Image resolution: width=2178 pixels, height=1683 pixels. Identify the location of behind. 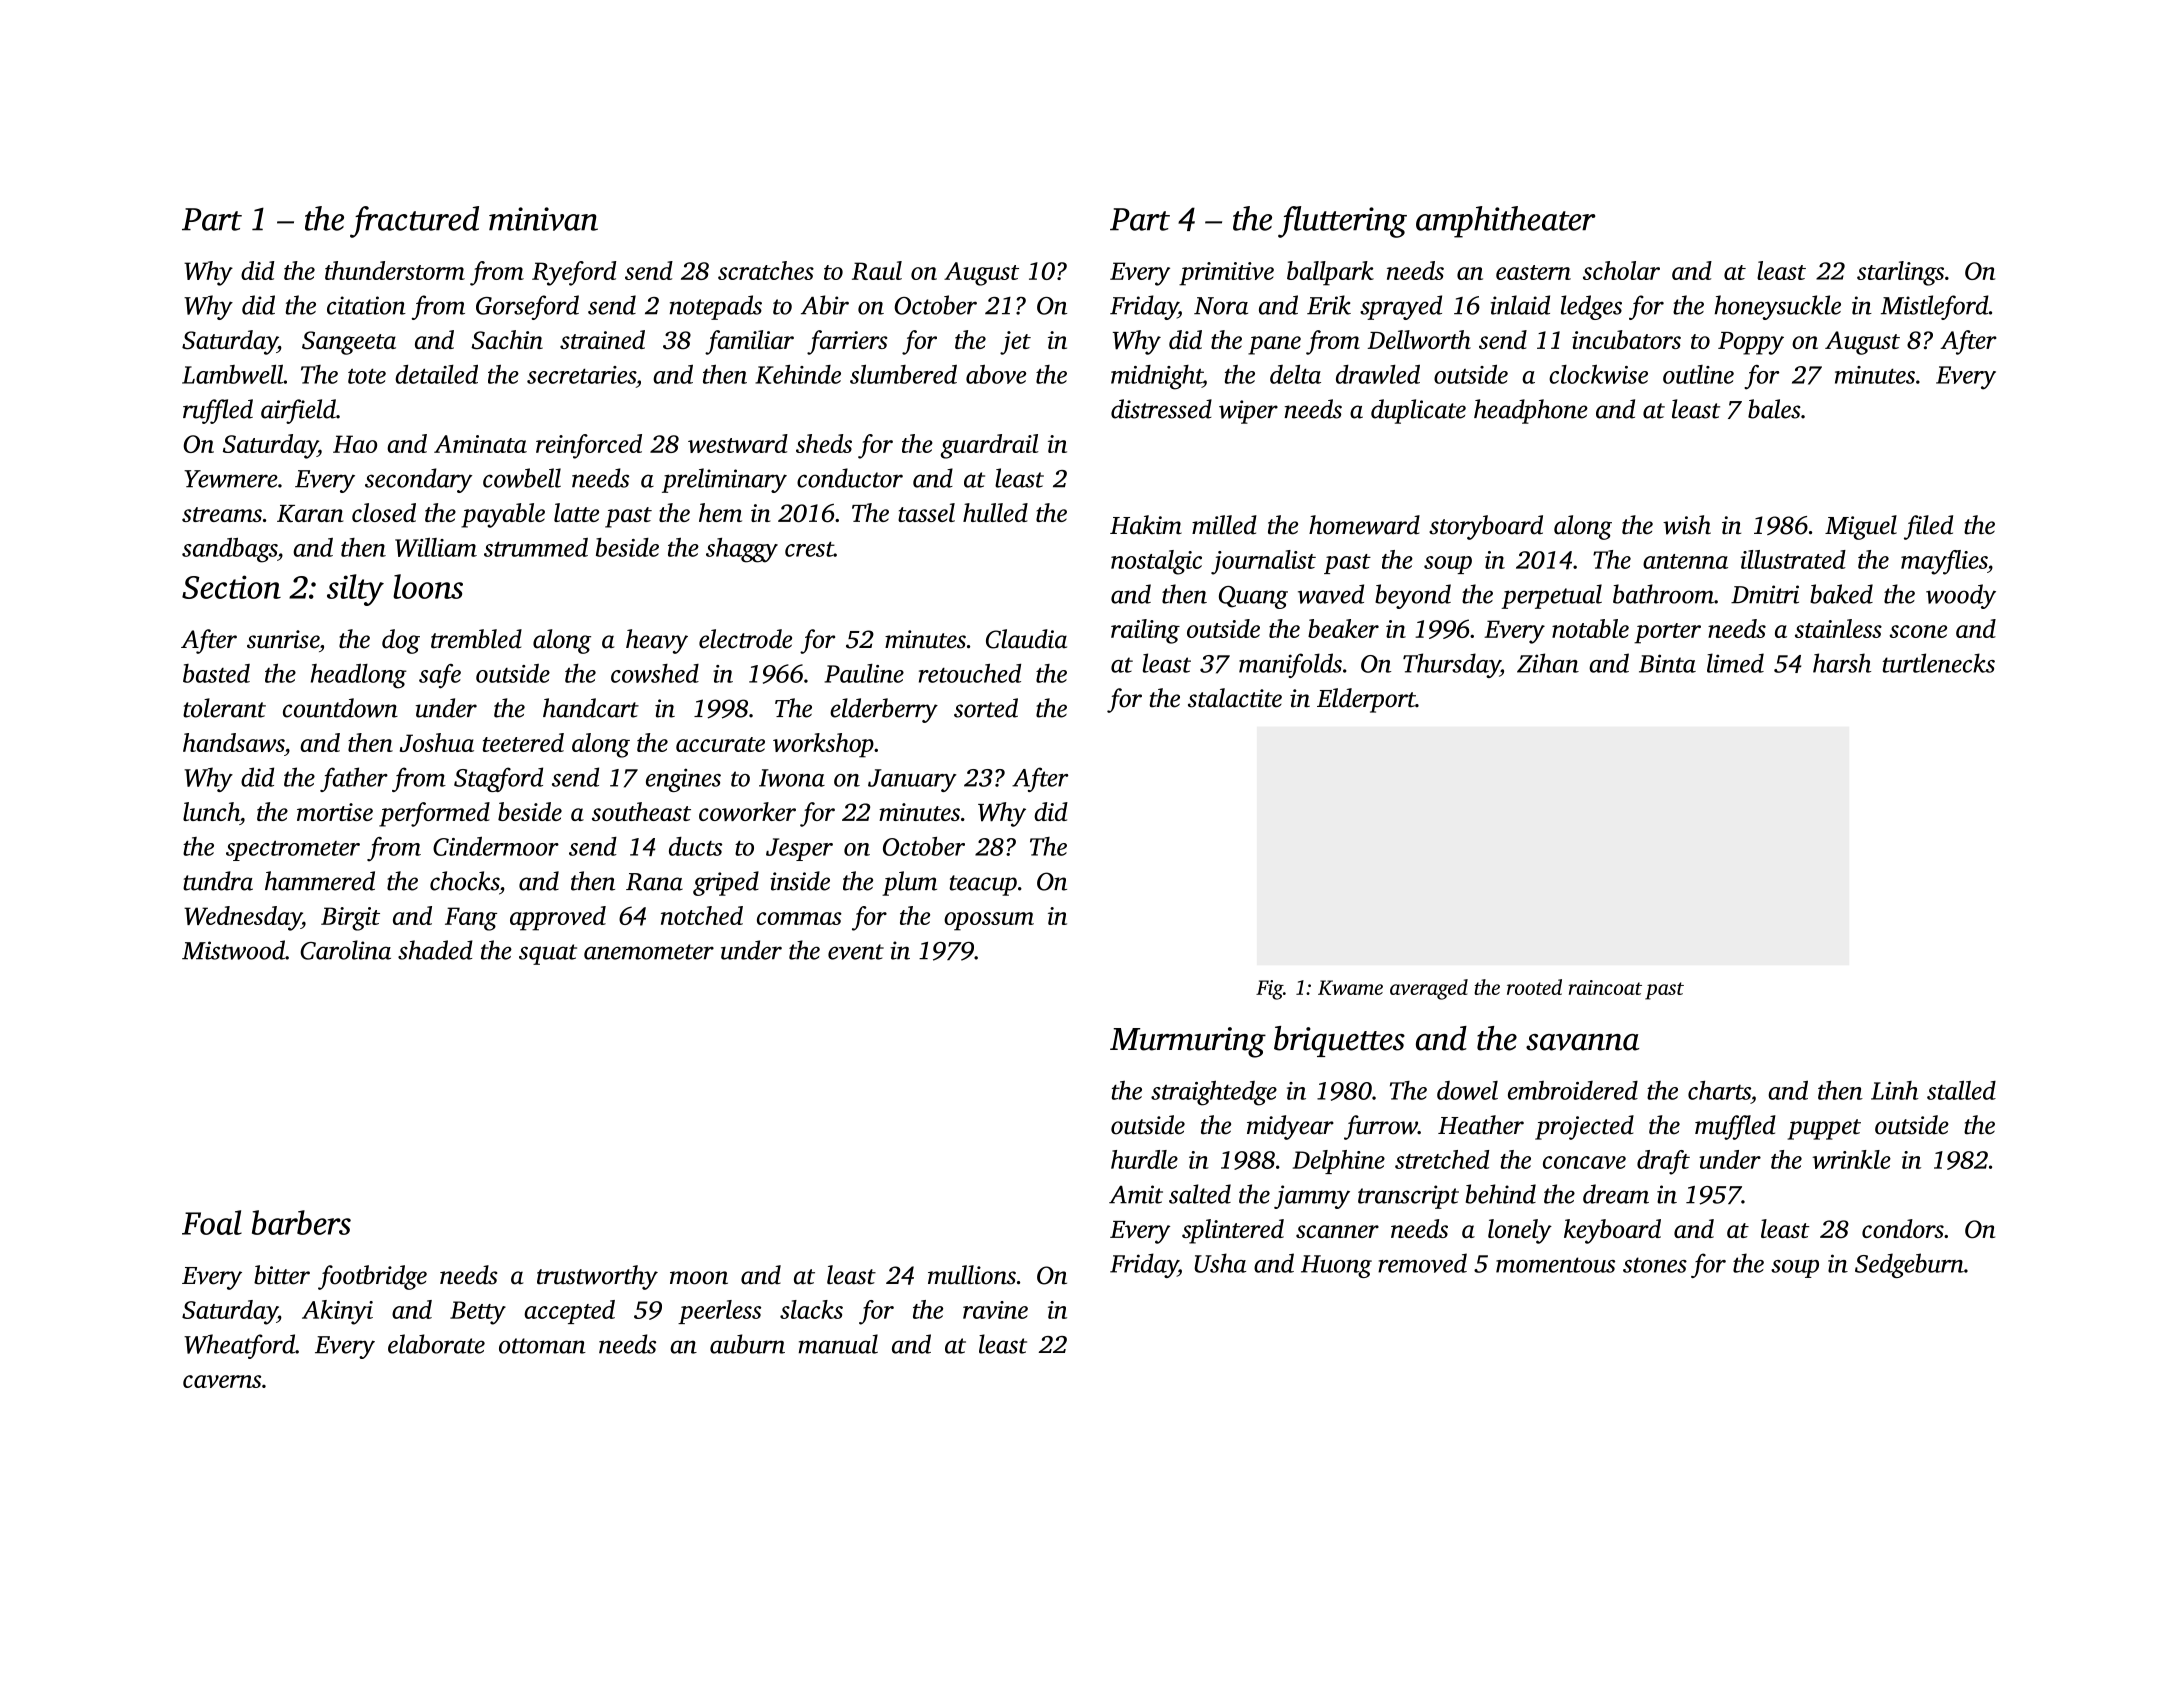
(1500, 1194).
